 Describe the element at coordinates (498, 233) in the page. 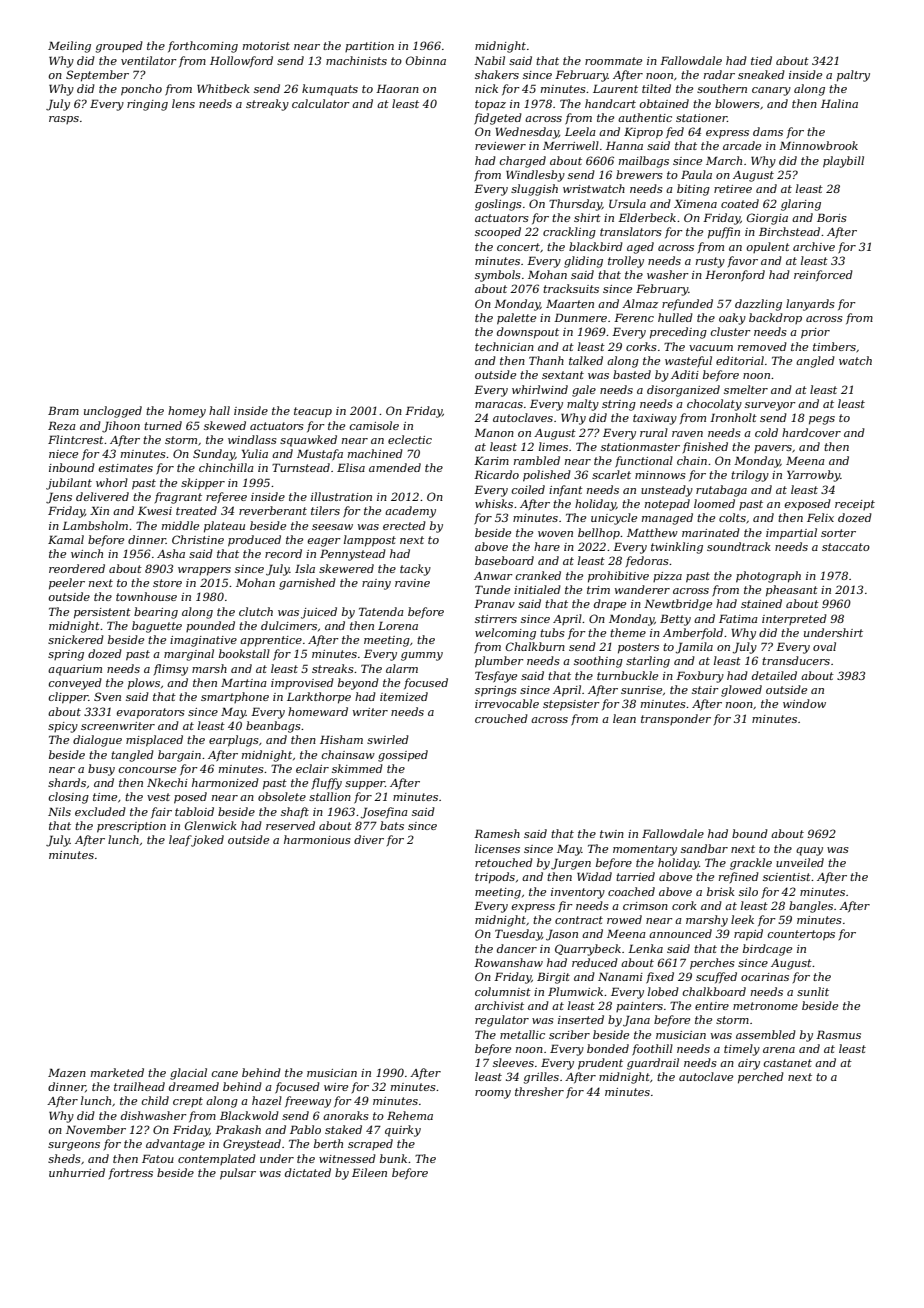

I see `scooped` at that location.
